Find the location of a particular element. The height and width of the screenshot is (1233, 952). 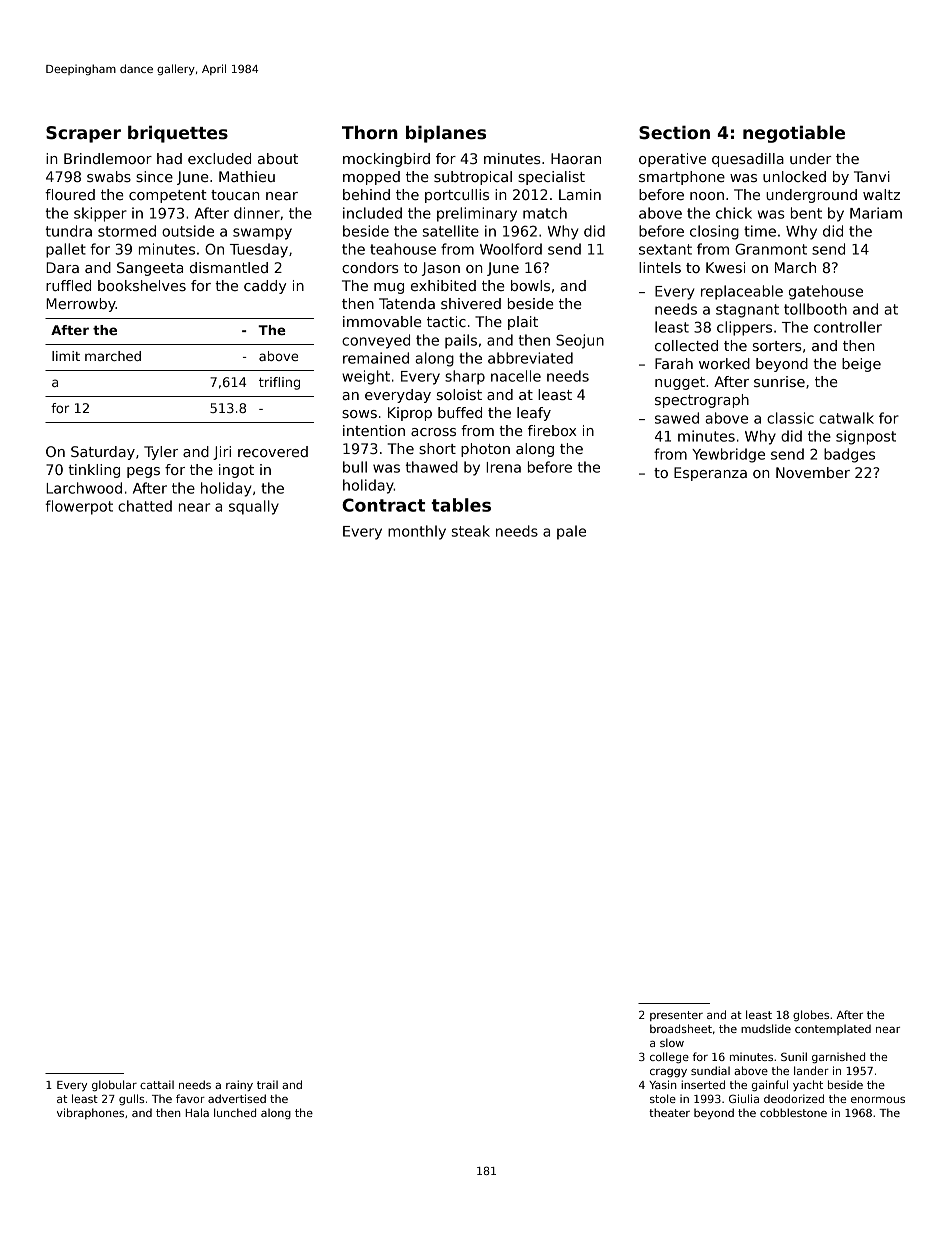

cattail is located at coordinates (157, 1084).
